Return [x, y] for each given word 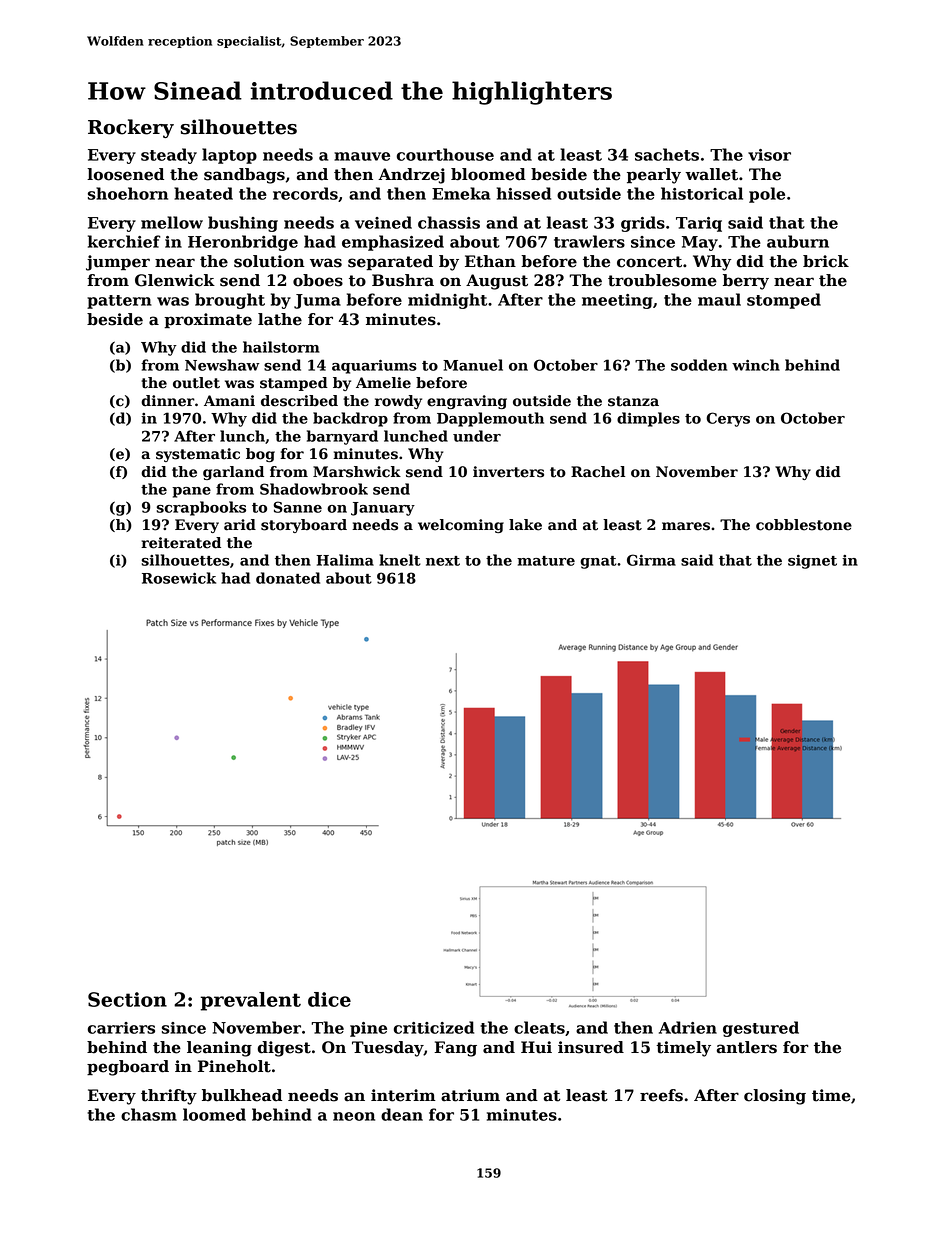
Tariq [699, 224]
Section [127, 999]
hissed [524, 193]
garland [233, 473]
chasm [149, 1114]
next [443, 561]
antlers [747, 1047]
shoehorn [128, 193]
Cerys [728, 419]
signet [812, 562]
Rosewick [179, 578]
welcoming [461, 526]
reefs [661, 1095]
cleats [539, 1027]
